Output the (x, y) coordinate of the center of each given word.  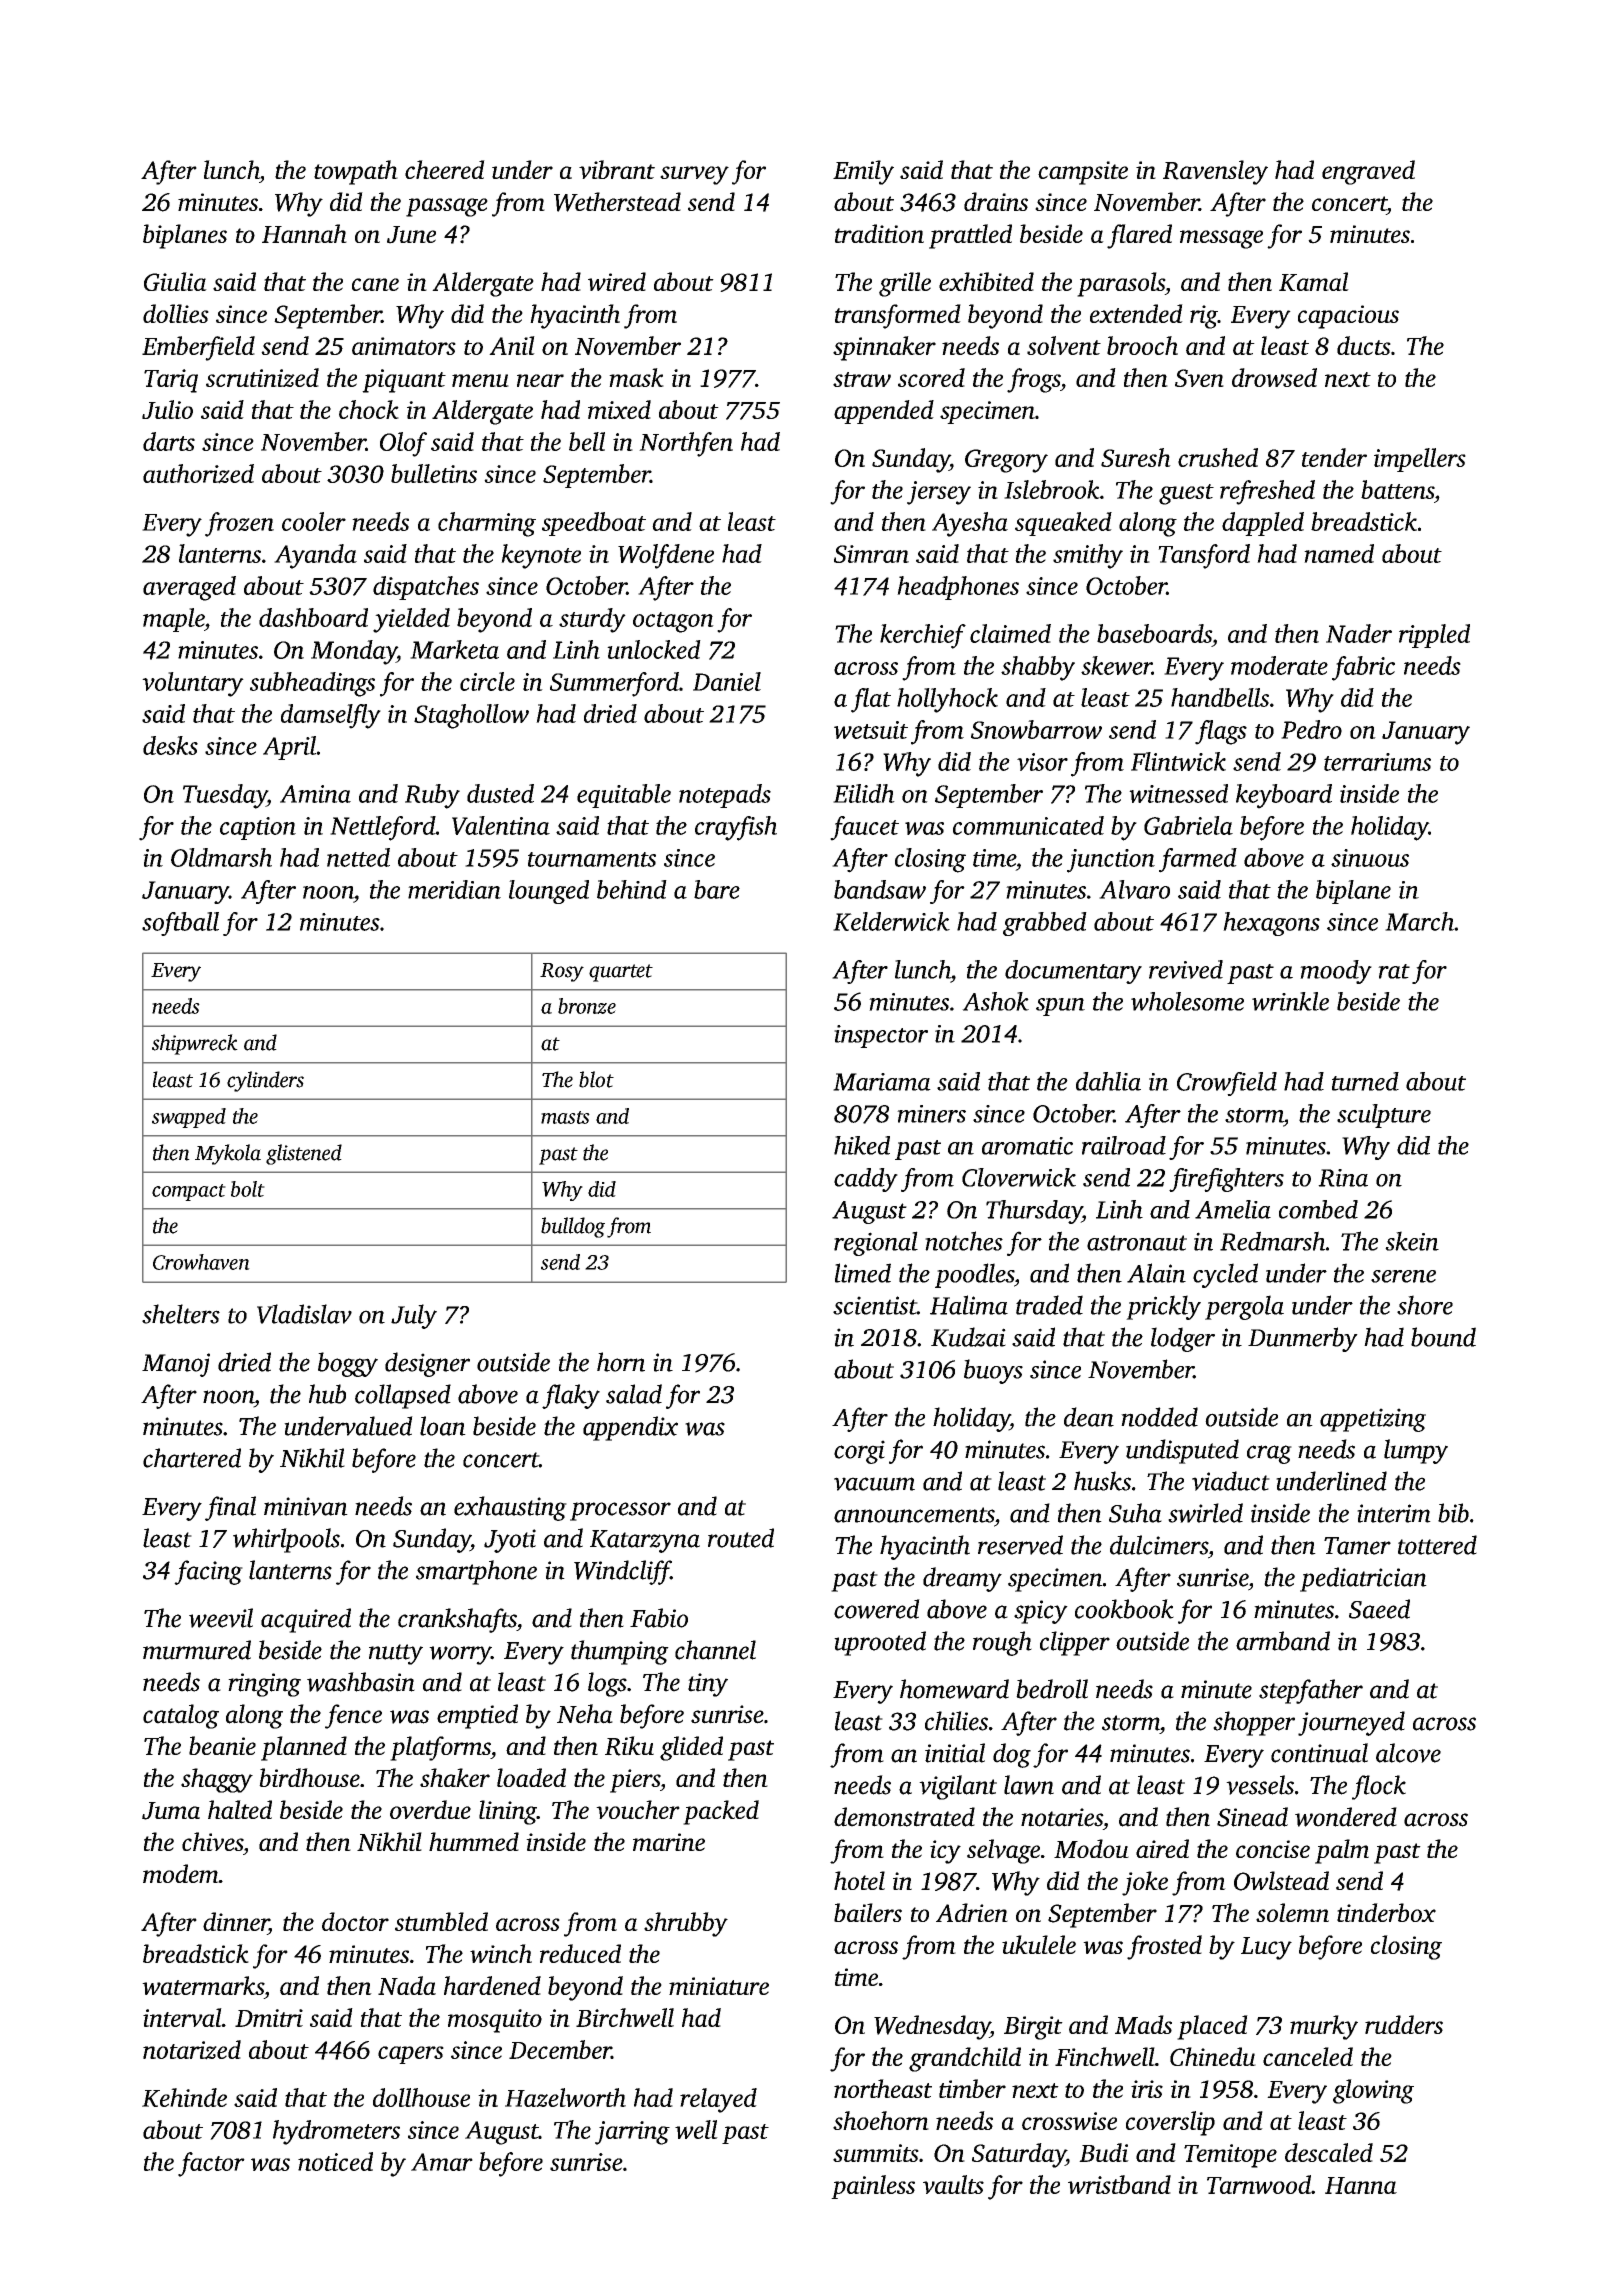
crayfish (736, 828)
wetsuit (871, 730)
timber (972, 2088)
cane (375, 284)
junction (1111, 861)
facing (208, 1572)
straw (862, 379)
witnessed (1178, 793)
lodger (1183, 1339)
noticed (335, 2161)
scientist (875, 1305)
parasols (1121, 284)
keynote (541, 556)
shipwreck (195, 1044)
